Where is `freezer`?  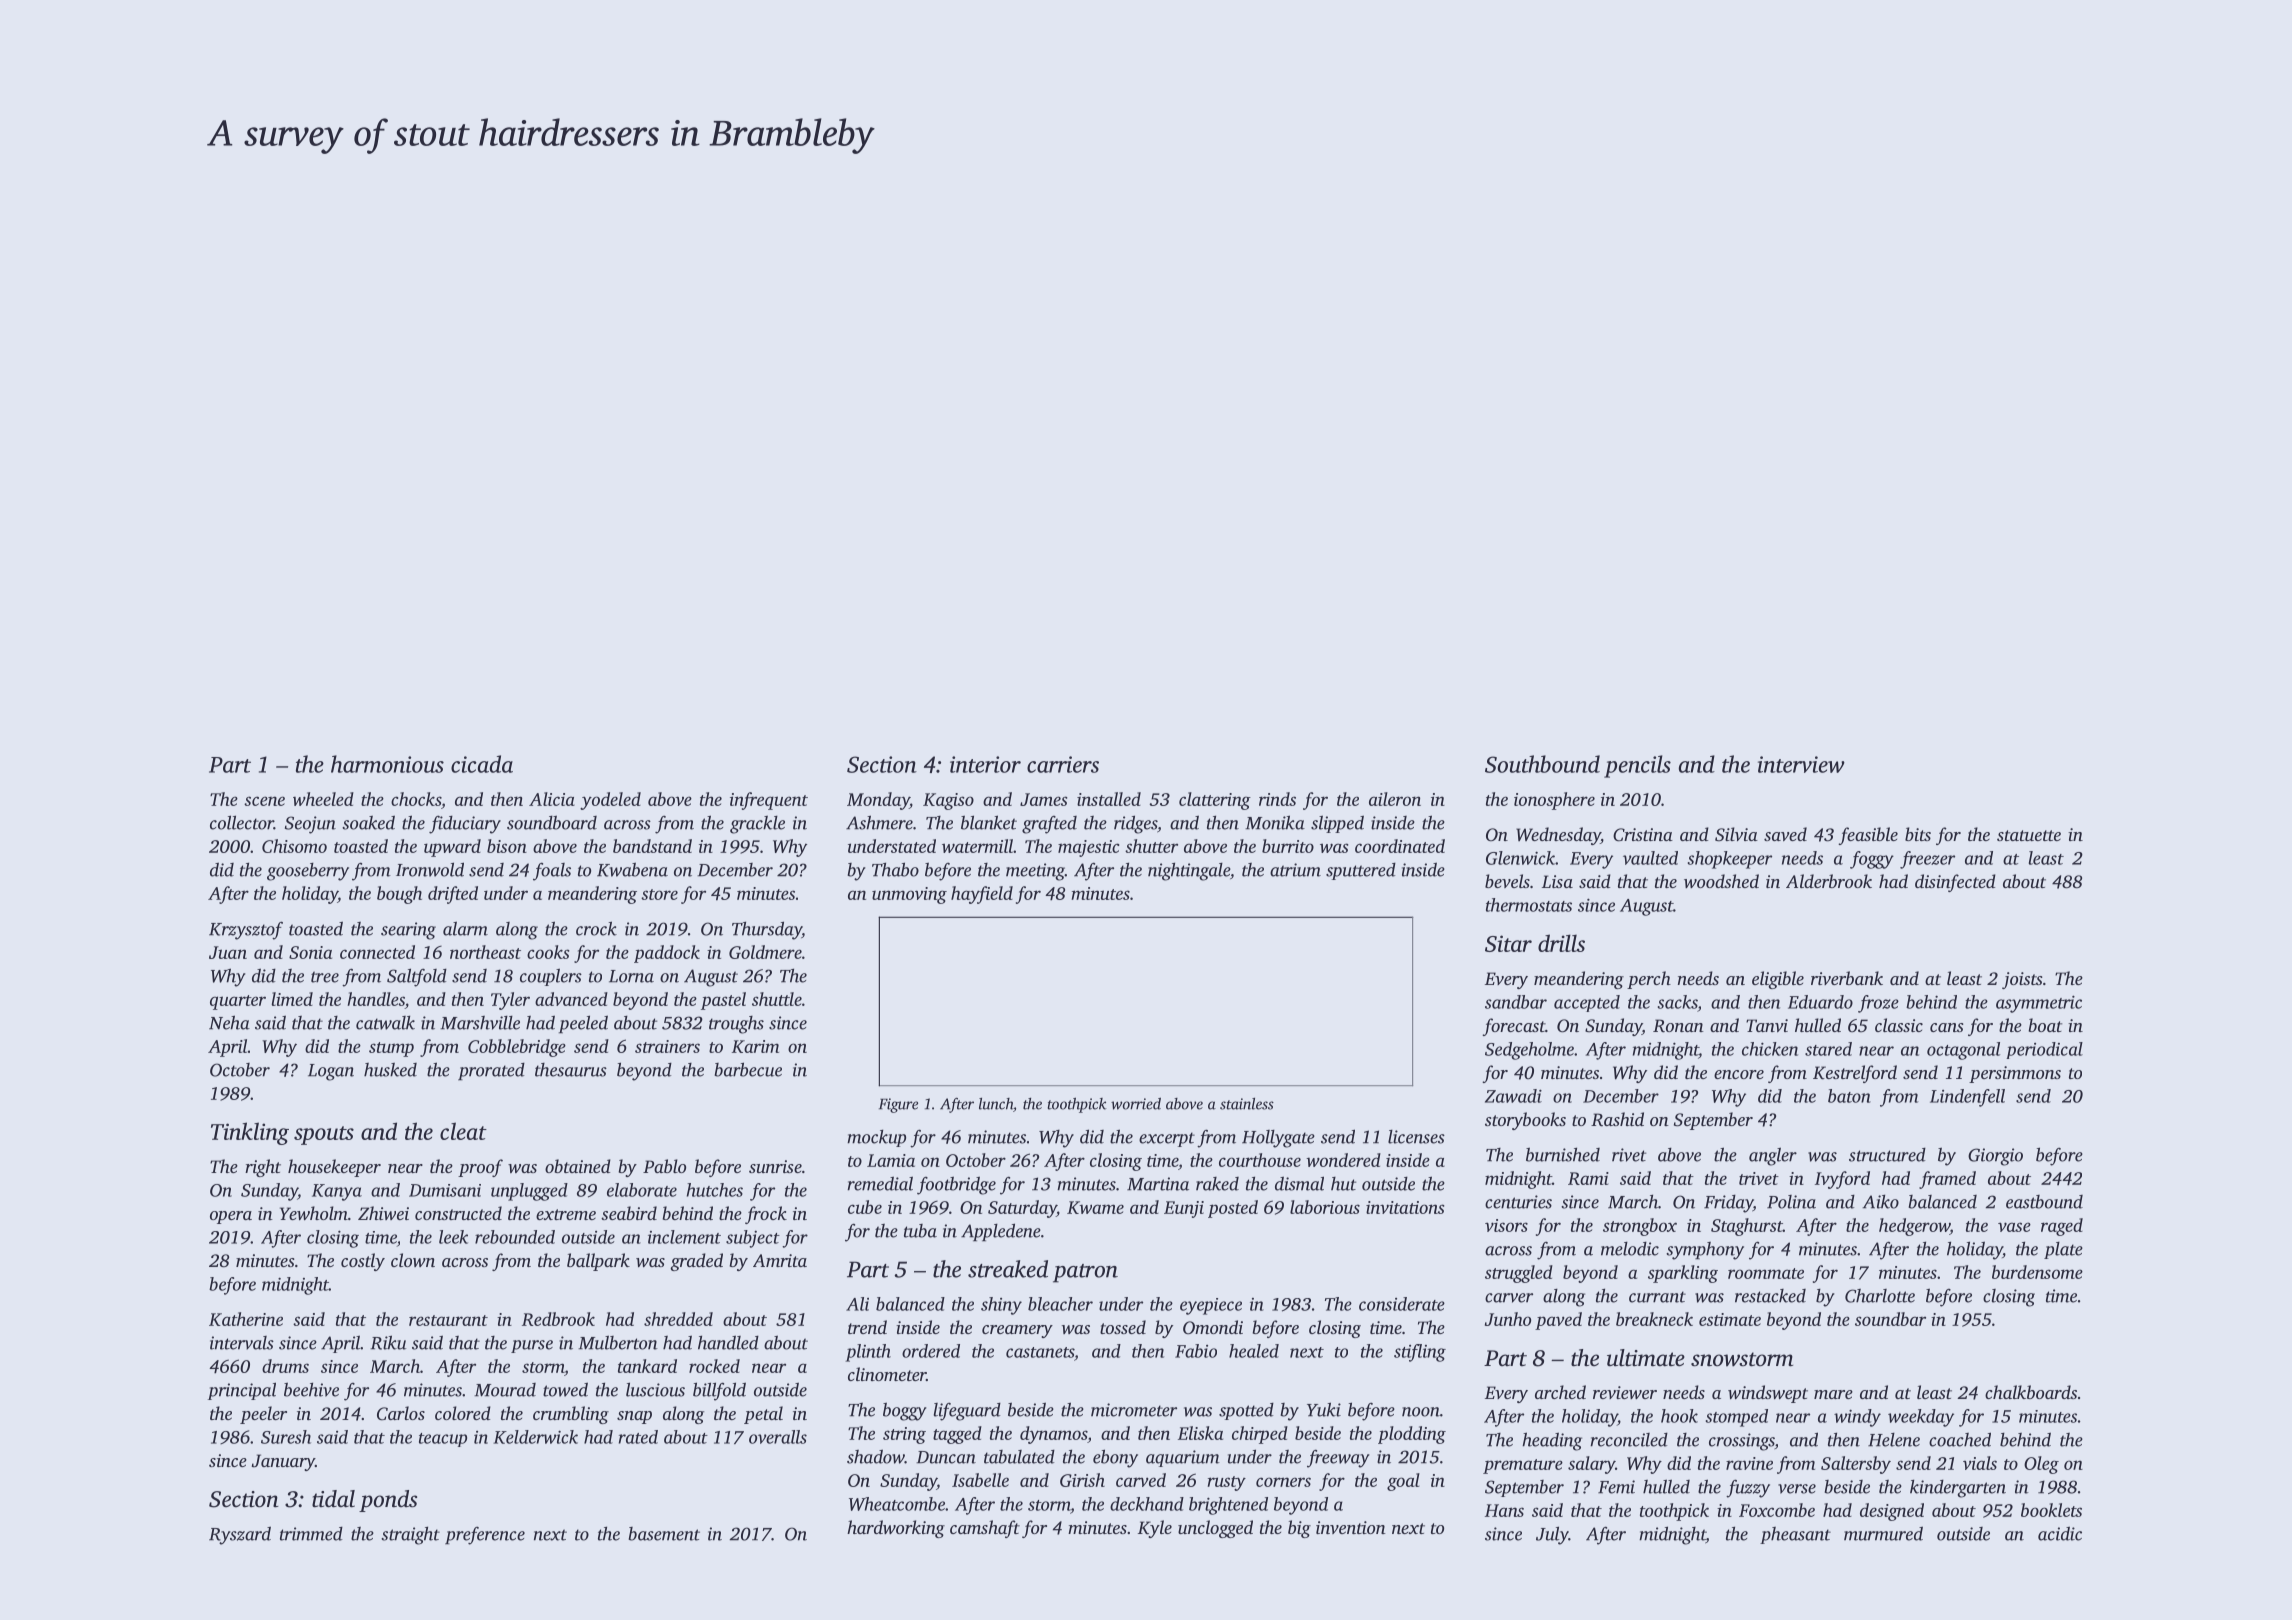 freezer is located at coordinates (1927, 860).
